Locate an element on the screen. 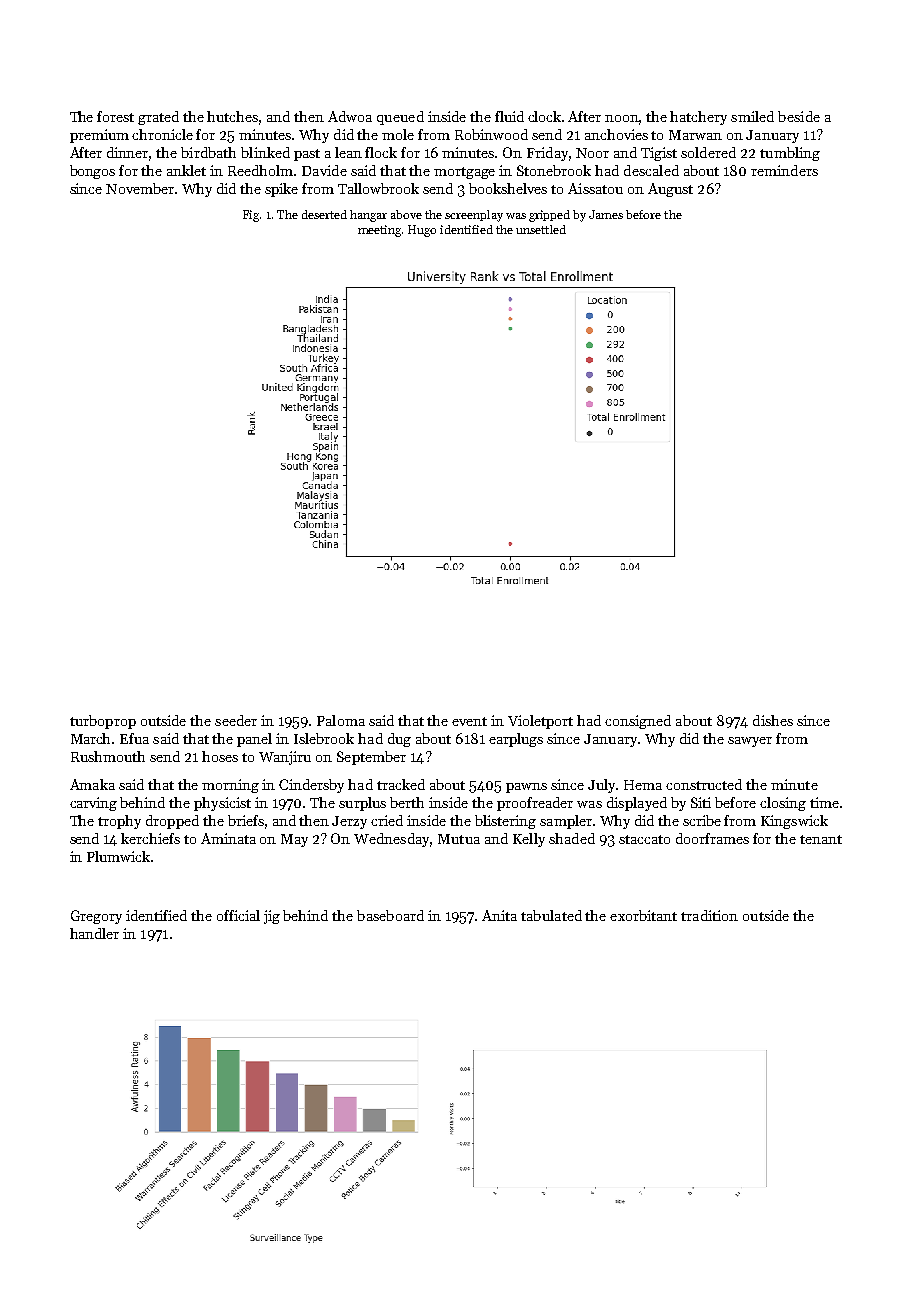 The height and width of the screenshot is (1308, 924). Hema is located at coordinates (643, 785).
